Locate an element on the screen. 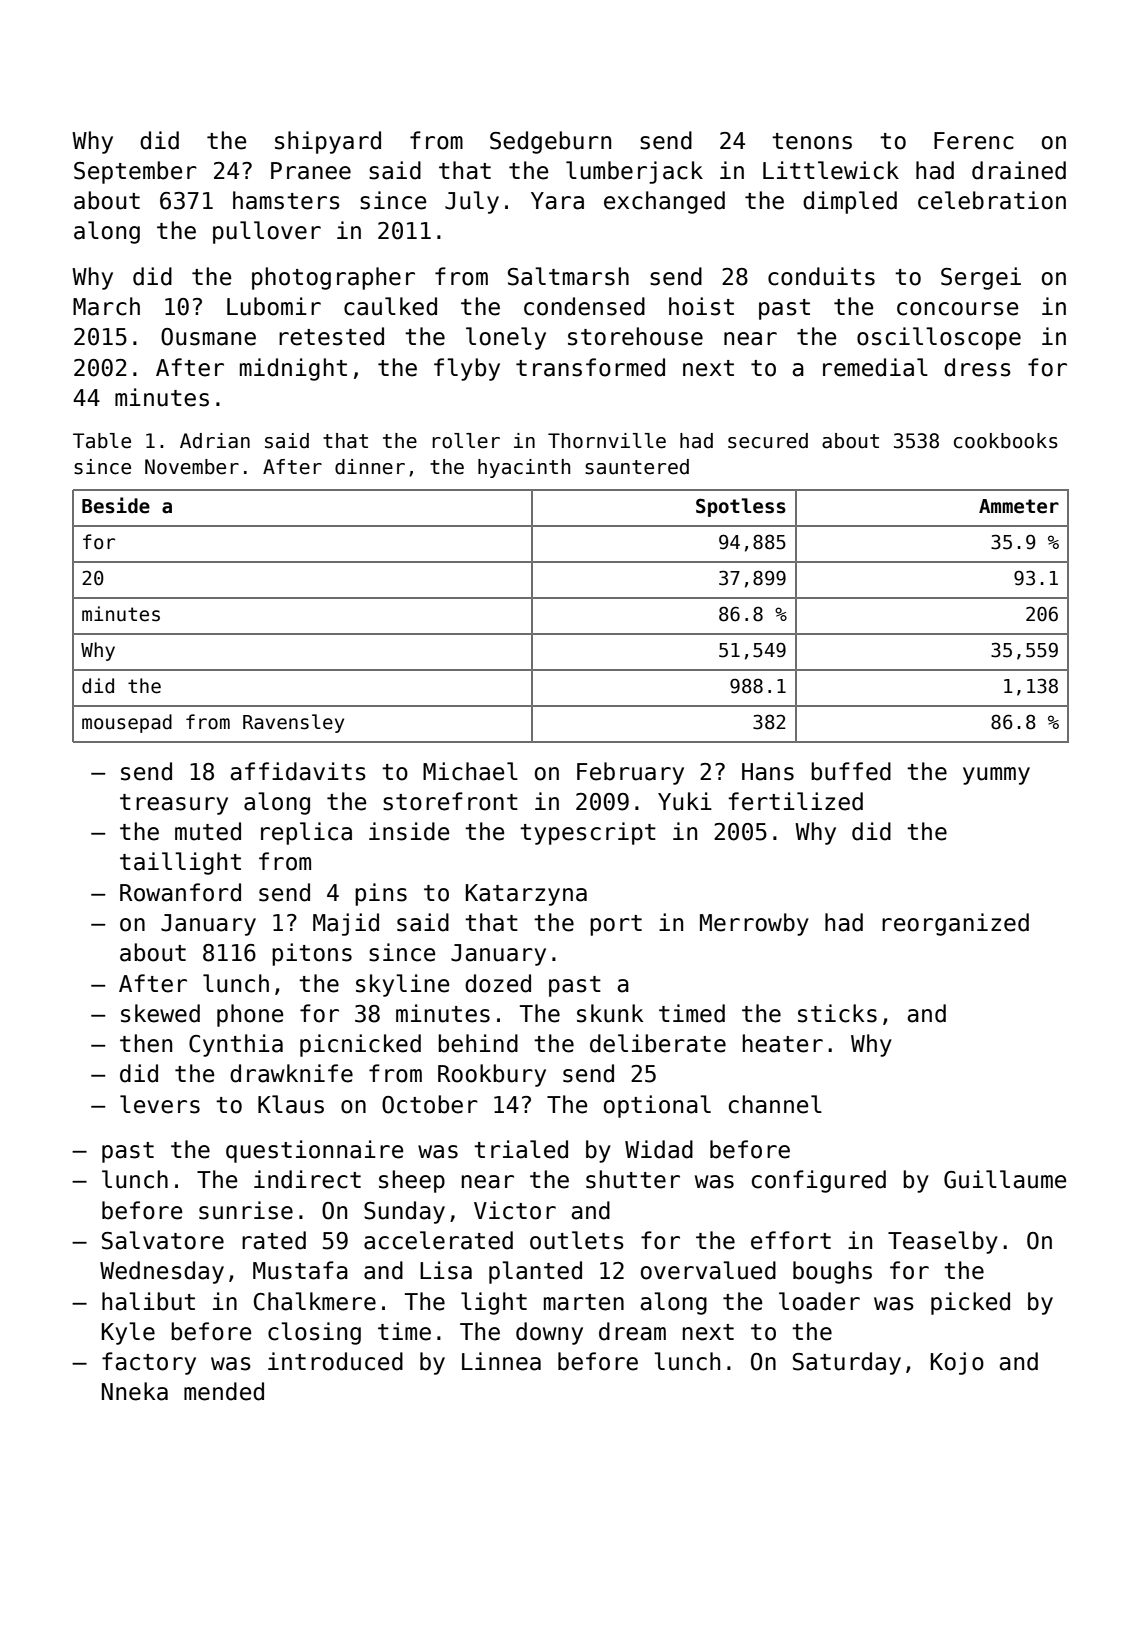 This screenshot has height=1652, width=1141. Kojo is located at coordinates (957, 1363).
